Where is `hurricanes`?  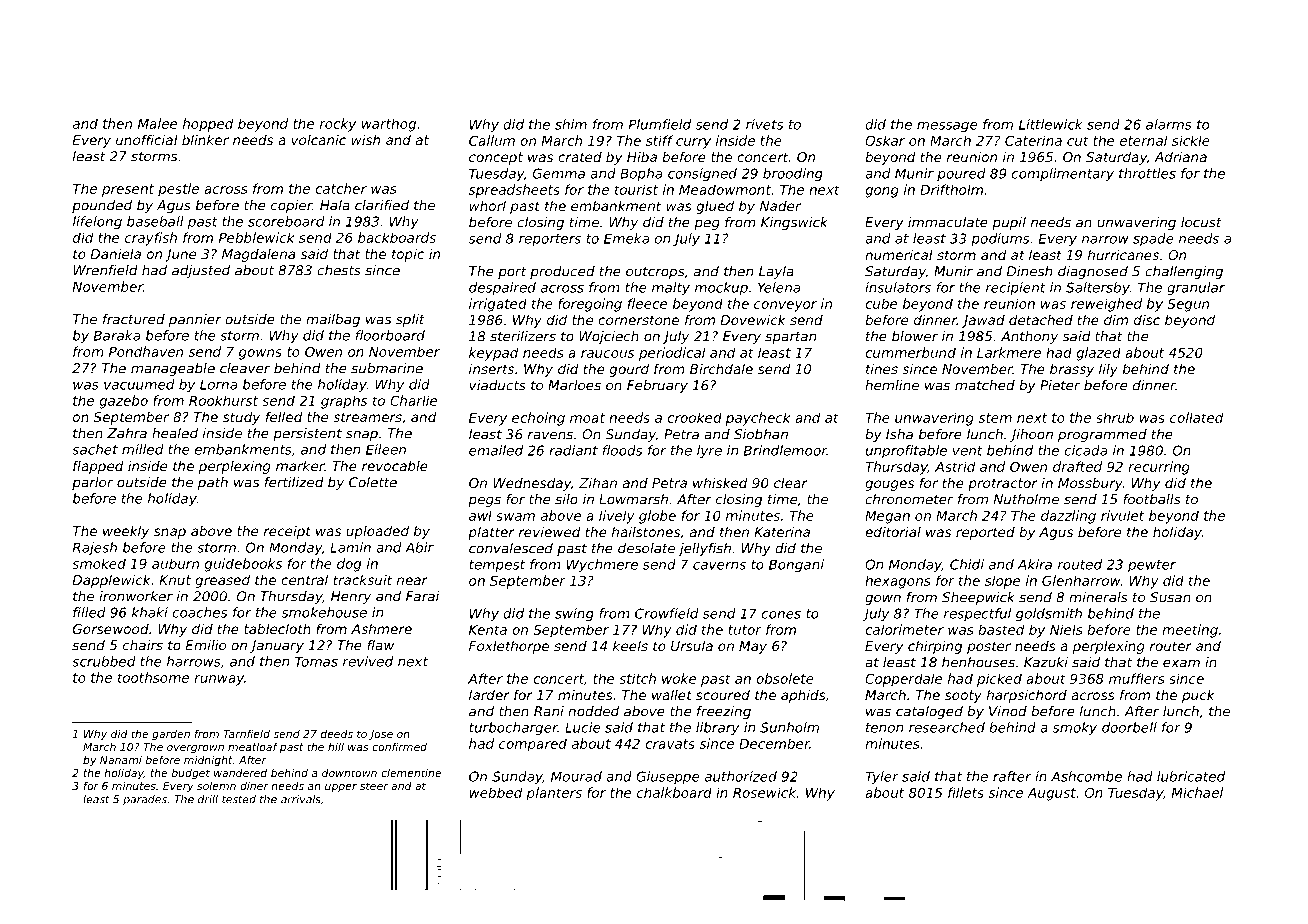 hurricanes is located at coordinates (1123, 254).
